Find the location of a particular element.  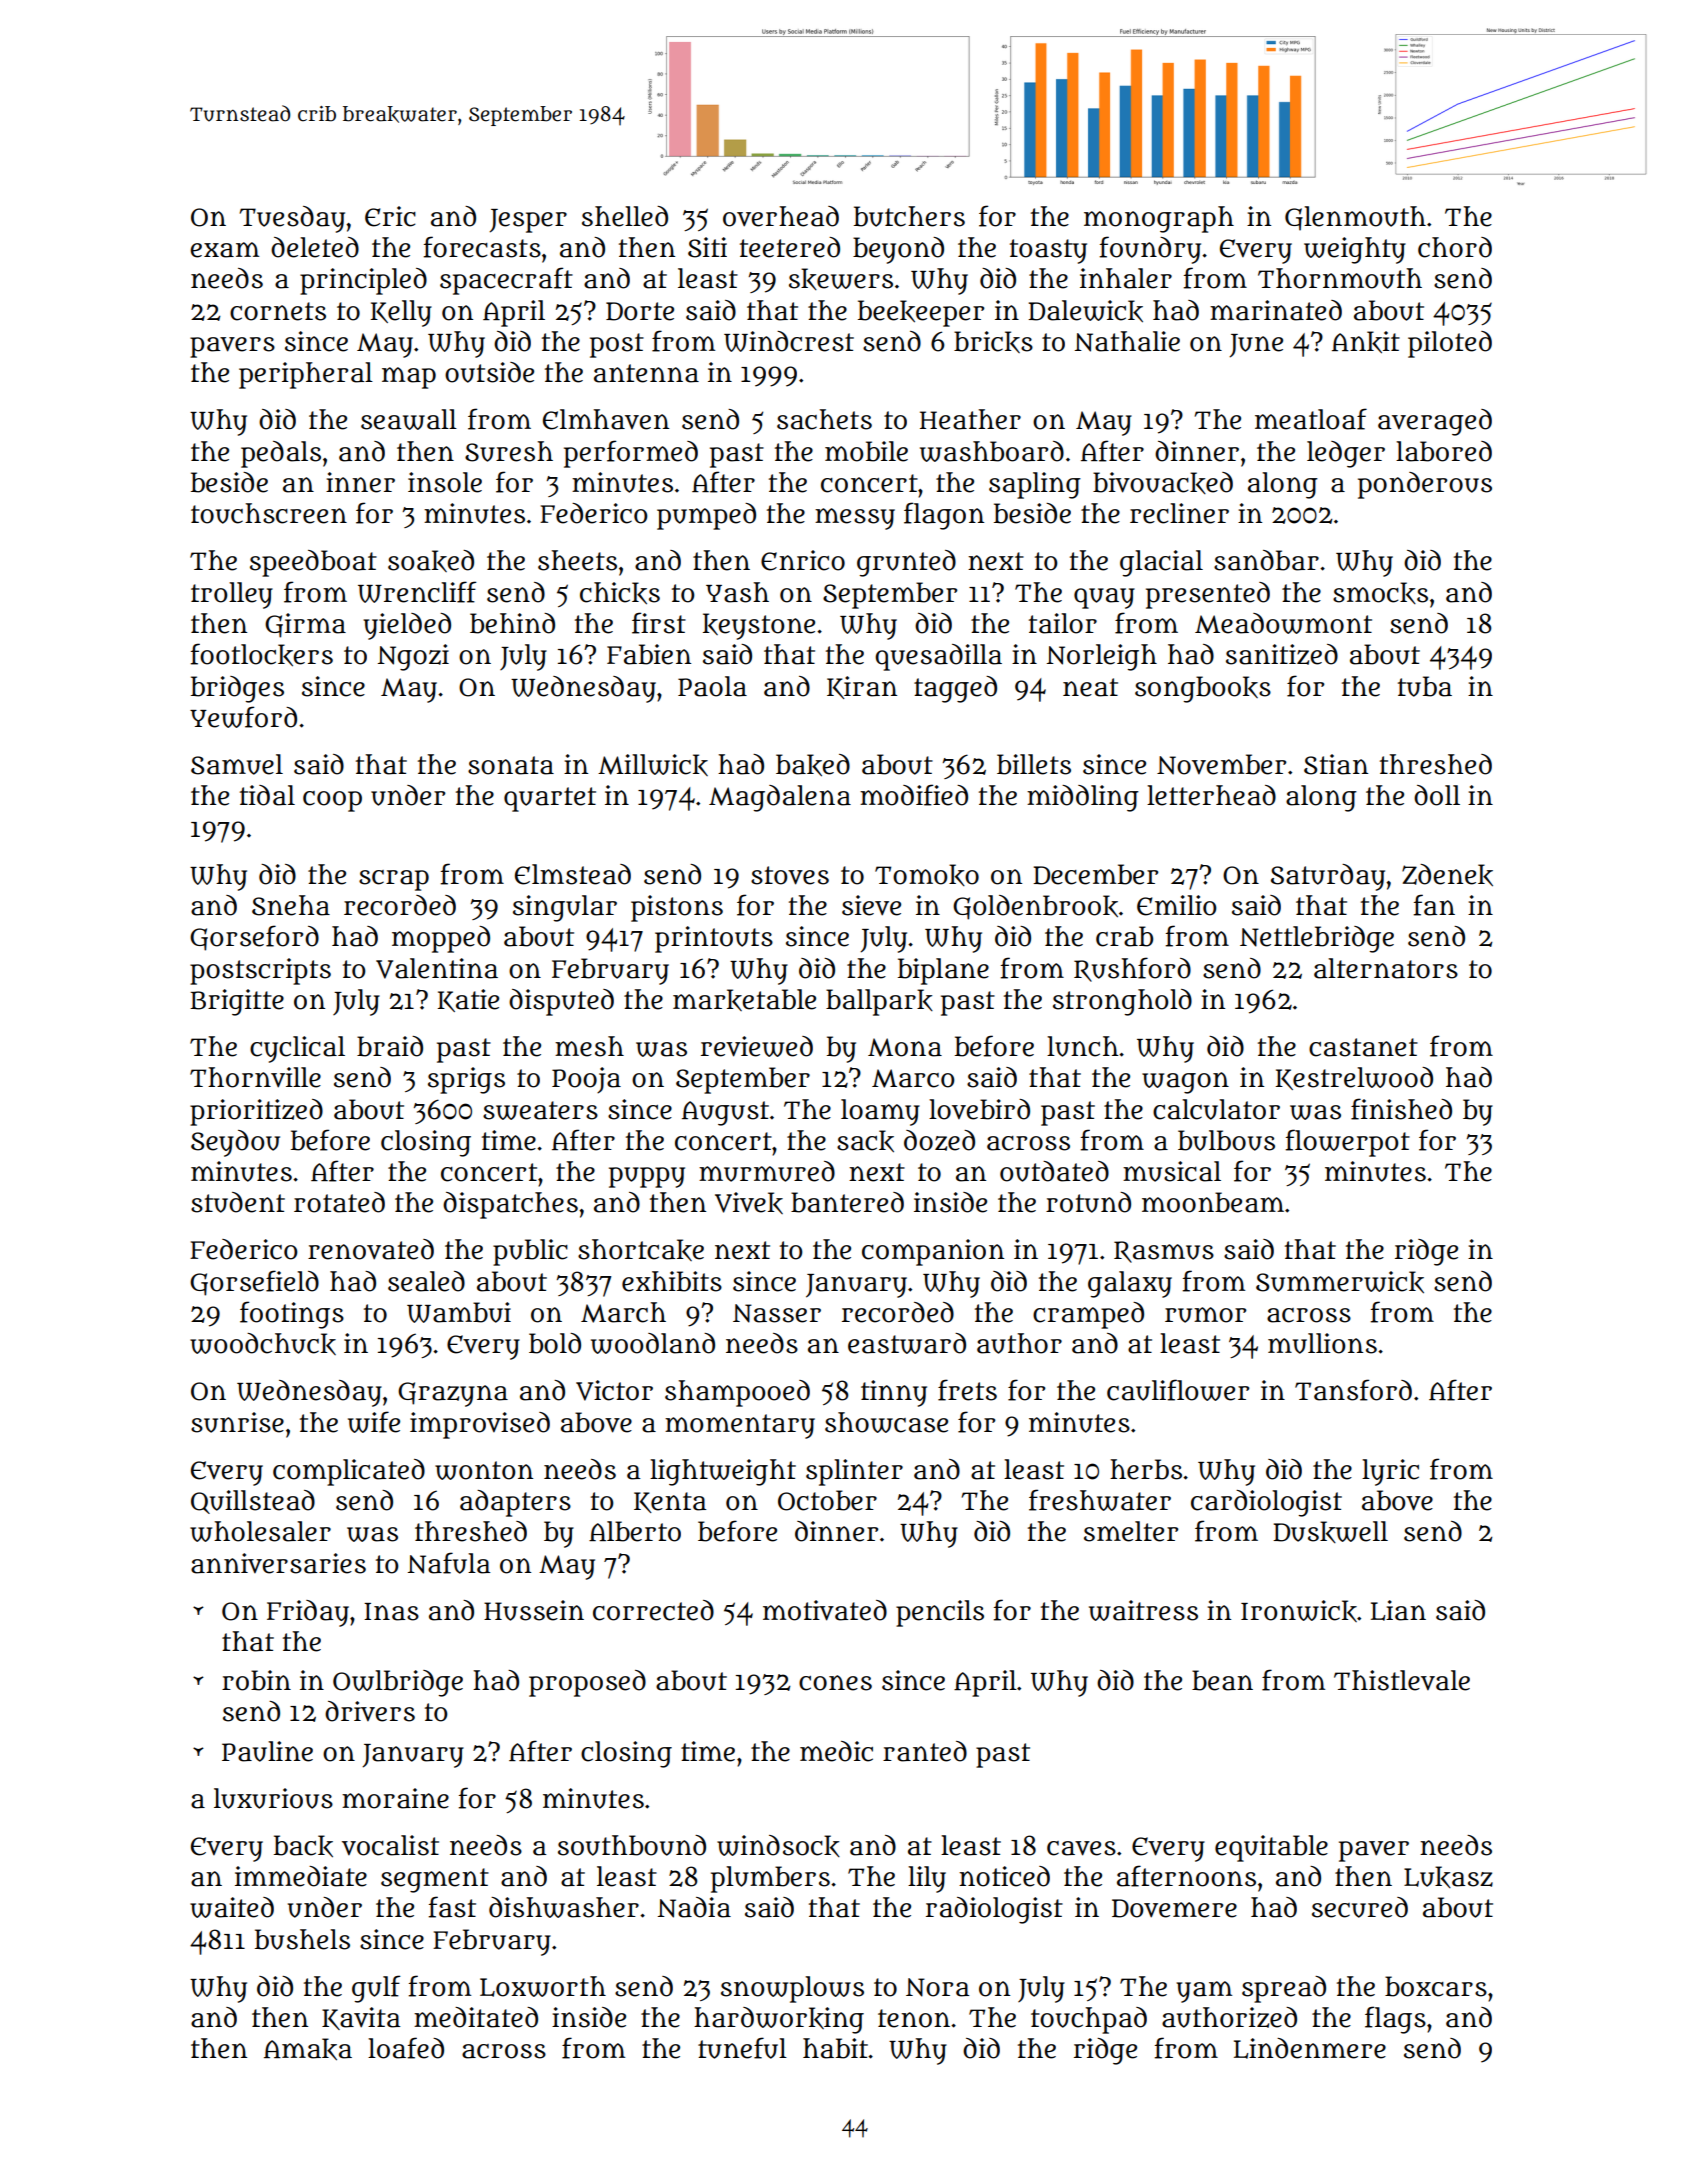

soaked is located at coordinates (431, 561).
